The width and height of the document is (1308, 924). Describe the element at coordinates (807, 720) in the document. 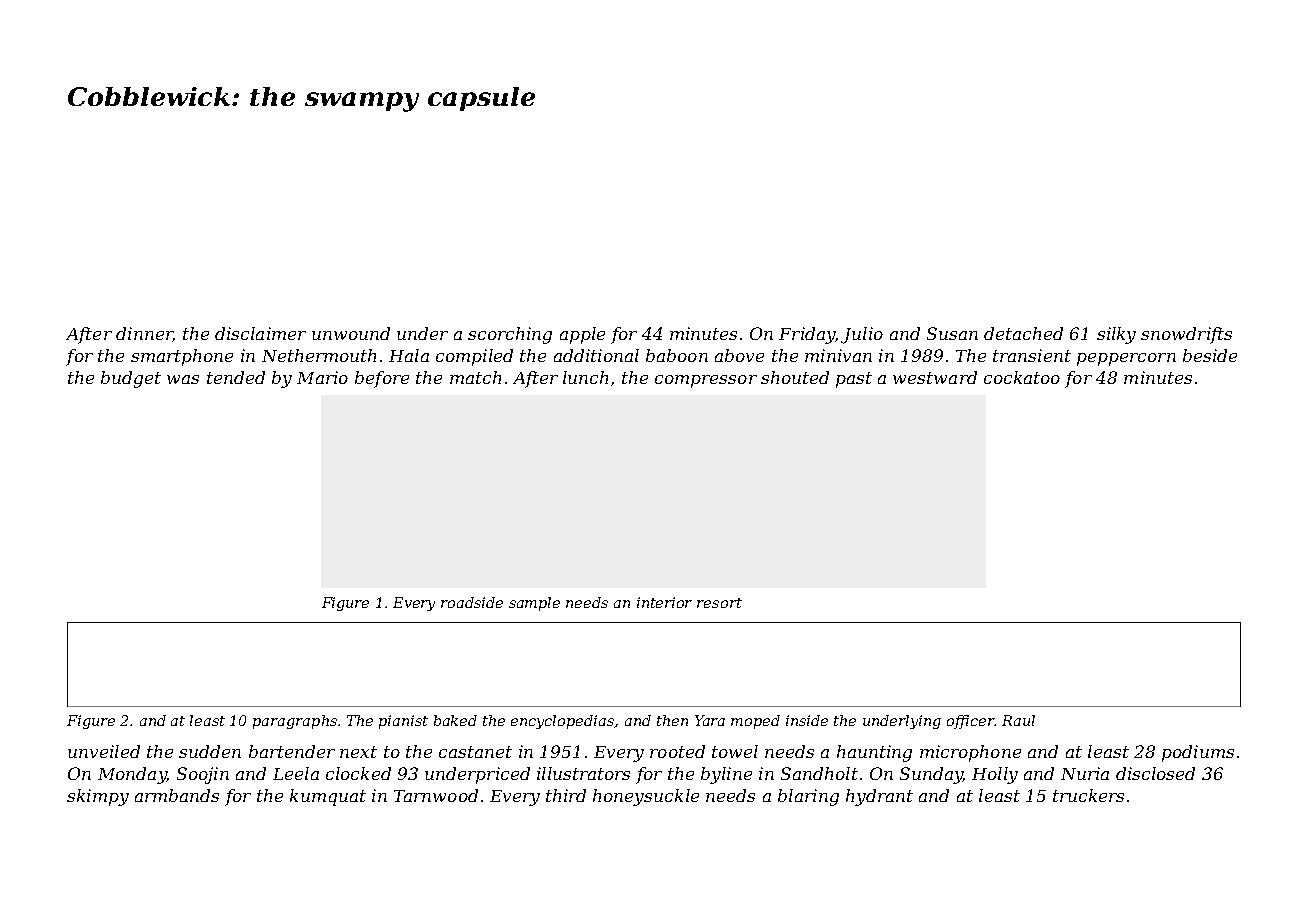

I see `inside` at that location.
